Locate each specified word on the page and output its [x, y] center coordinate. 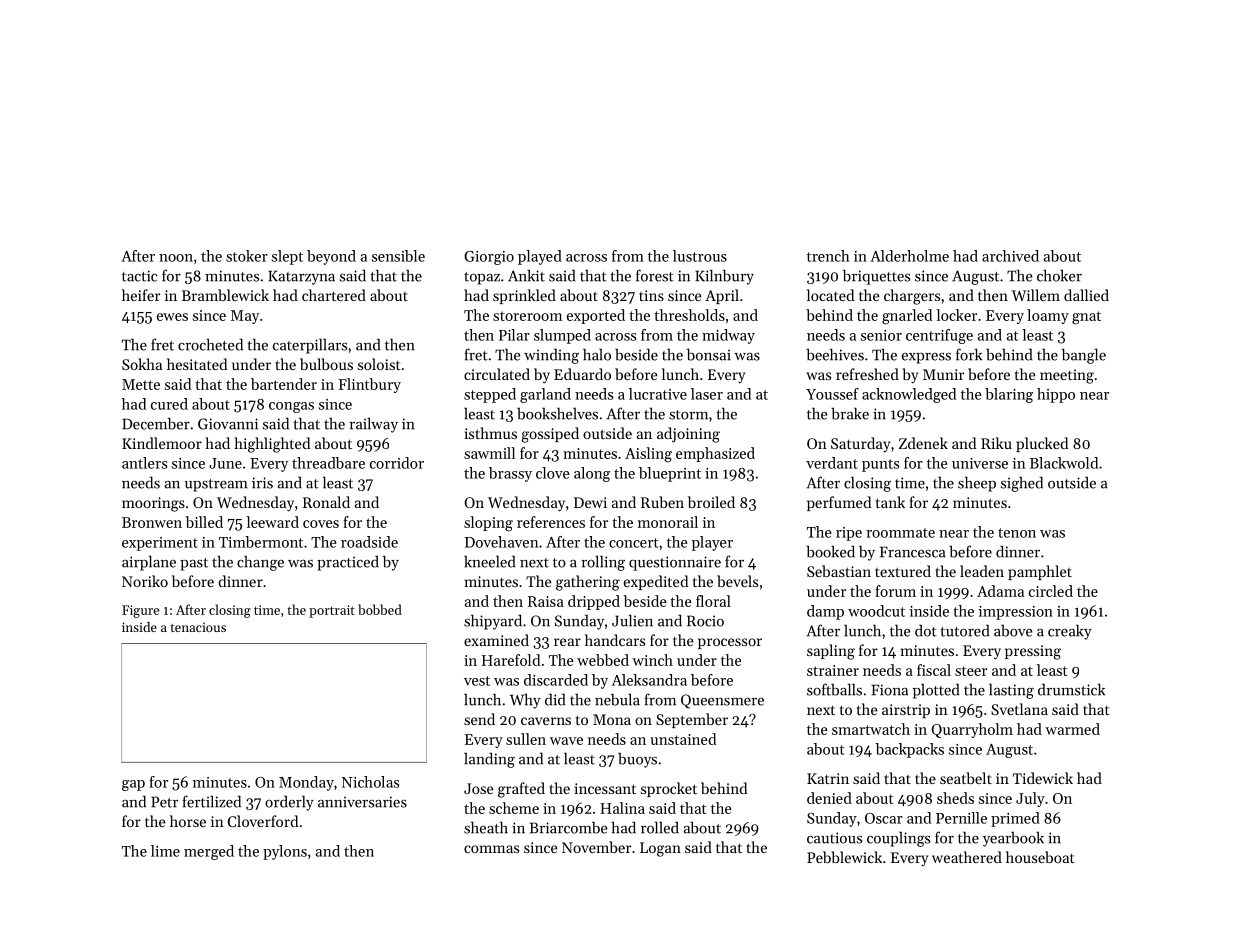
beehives [835, 354]
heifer [141, 295]
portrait [332, 611]
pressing [1033, 652]
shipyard [493, 622]
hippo [1056, 395]
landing [489, 760]
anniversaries [362, 802]
